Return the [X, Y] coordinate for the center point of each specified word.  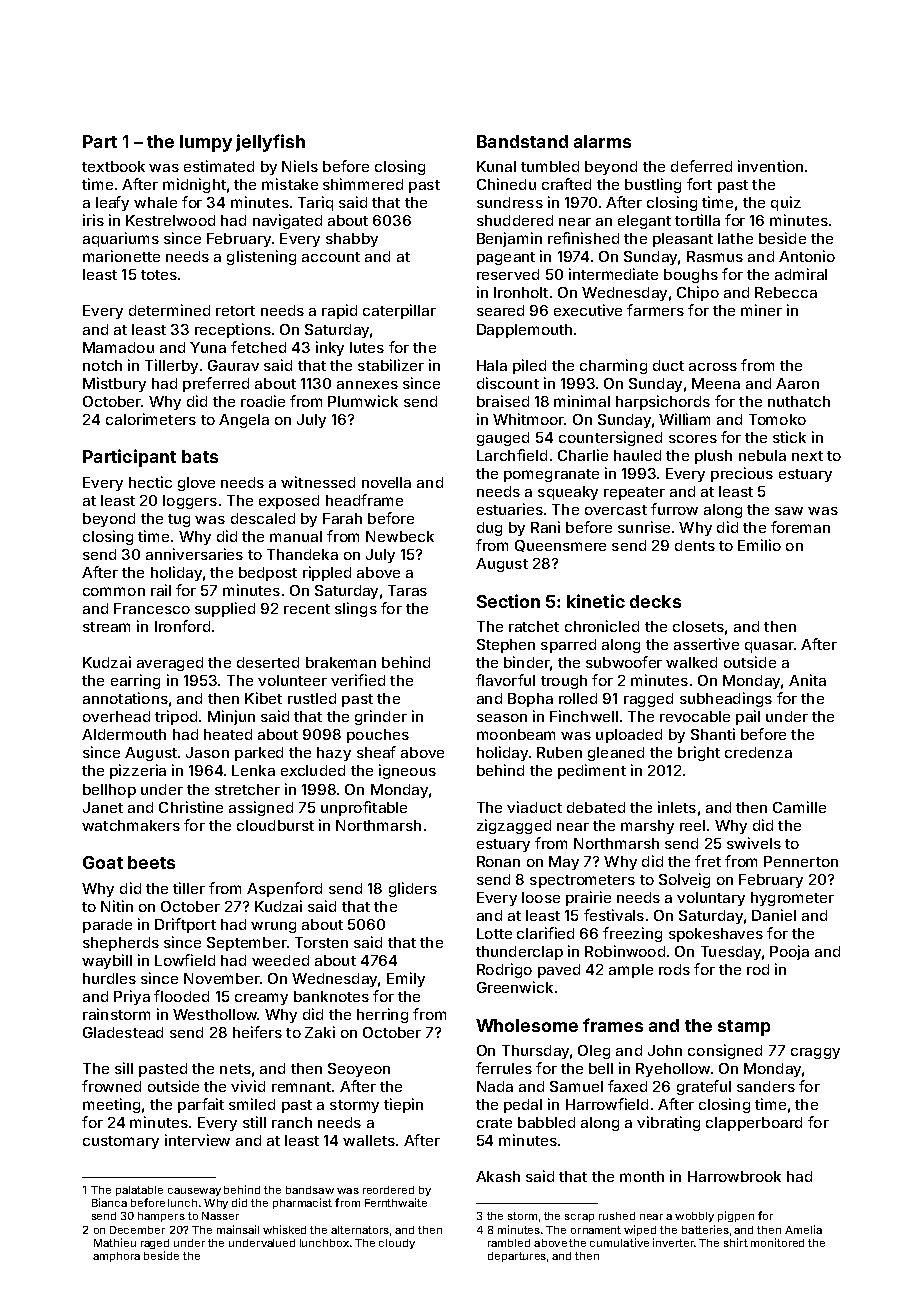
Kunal [496, 166]
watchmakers [131, 825]
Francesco [152, 608]
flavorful [505, 680]
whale [155, 202]
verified [358, 680]
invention [770, 166]
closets [698, 626]
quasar [769, 647]
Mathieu [115, 1242]
